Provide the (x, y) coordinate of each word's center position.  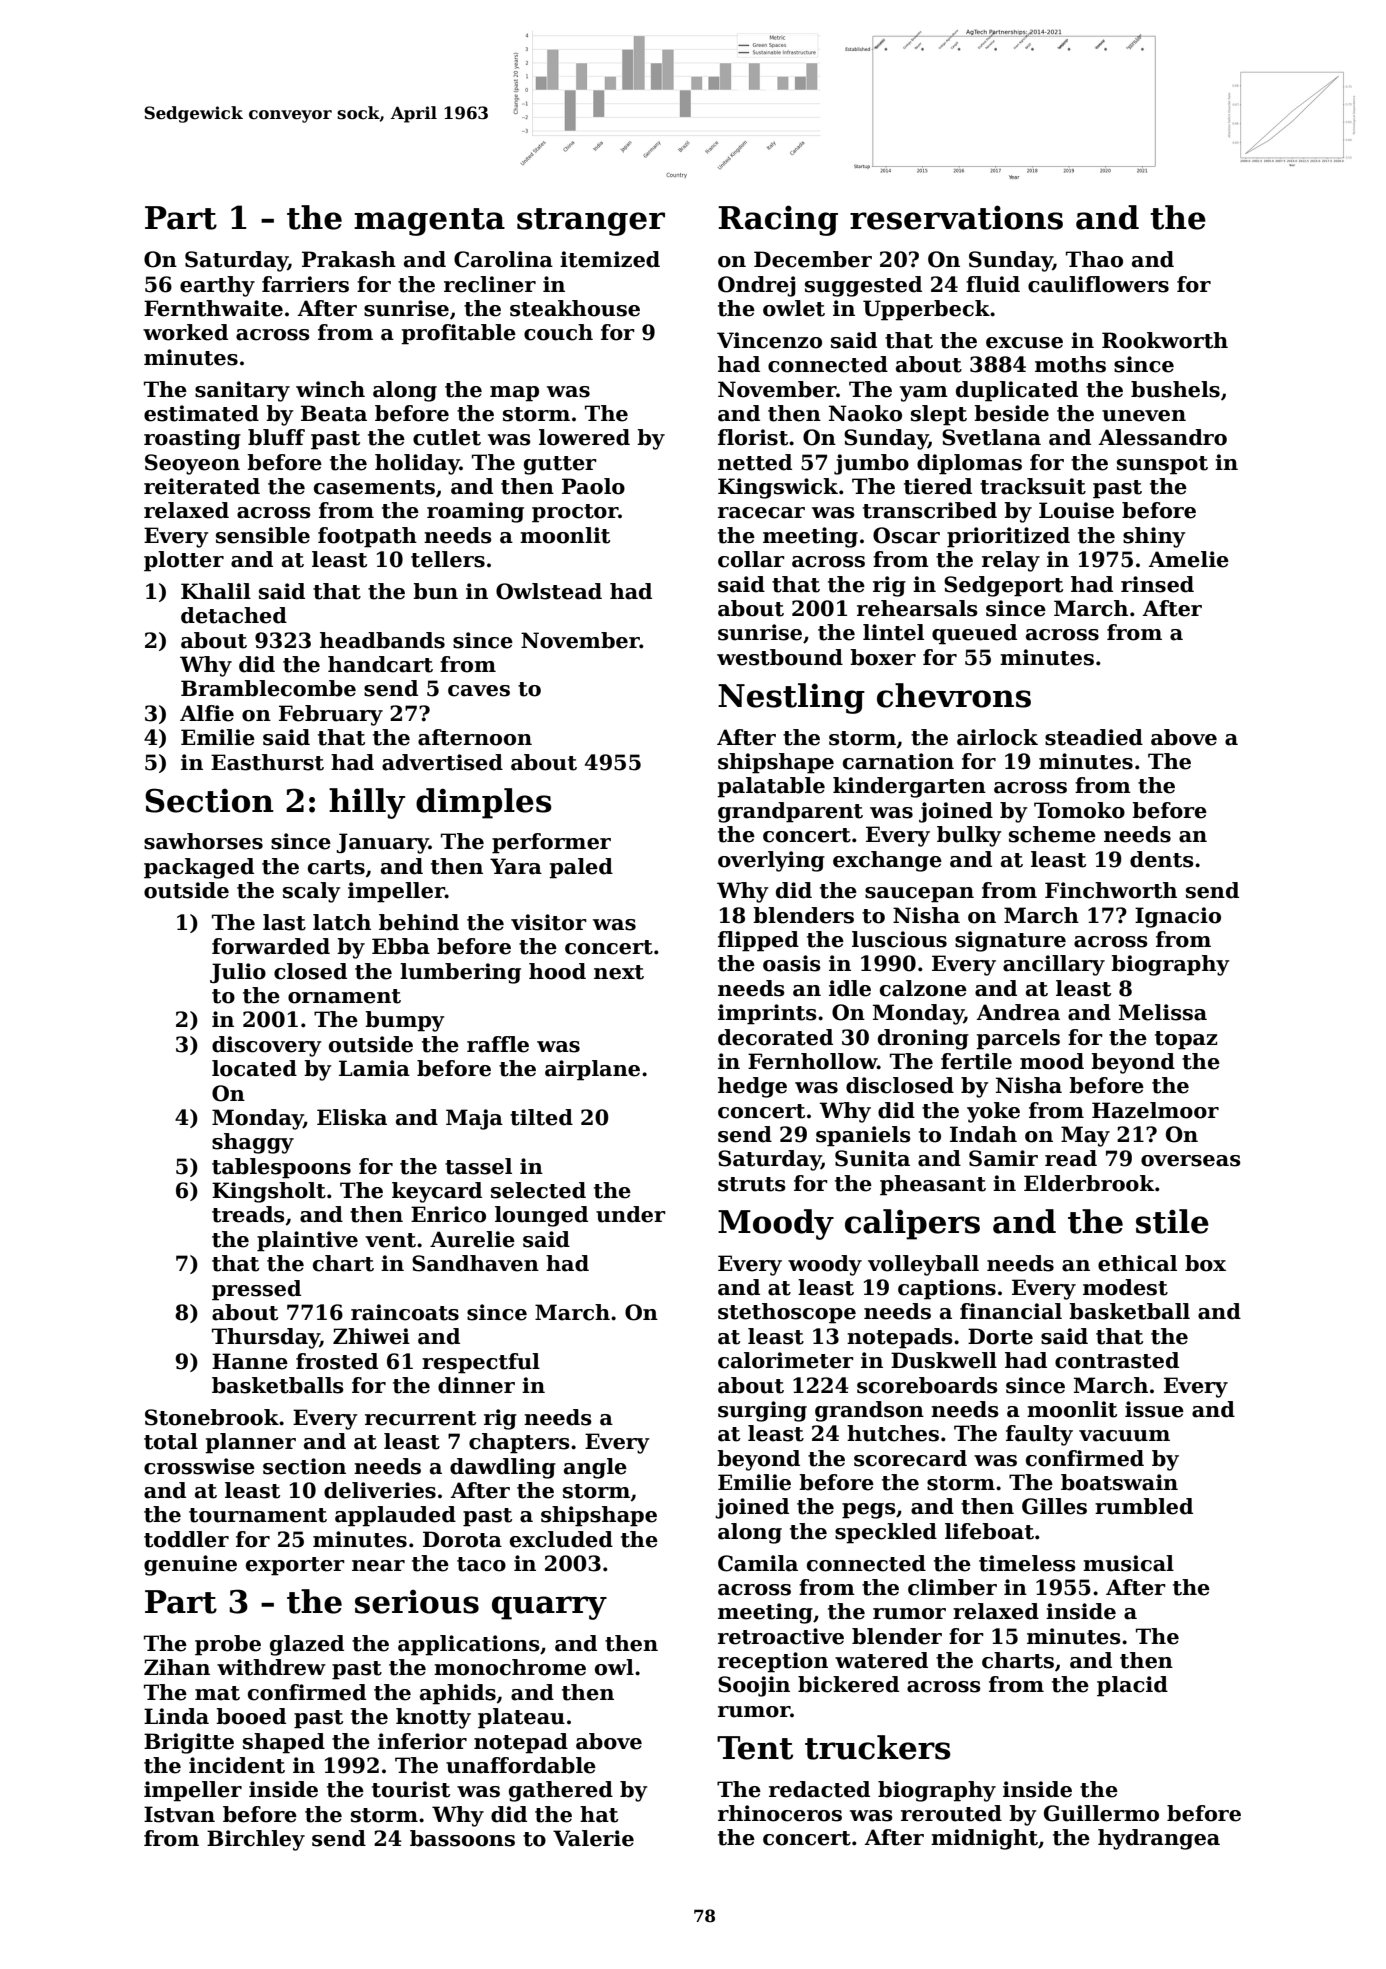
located (254, 1068)
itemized (610, 259)
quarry (549, 1608)
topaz (1186, 1040)
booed (251, 1716)
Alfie (207, 713)
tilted (541, 1117)
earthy (217, 286)
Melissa (1163, 1012)
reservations (956, 217)
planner (250, 1443)
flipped (758, 941)
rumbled (1144, 1506)
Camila (758, 1563)
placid (1132, 1686)
